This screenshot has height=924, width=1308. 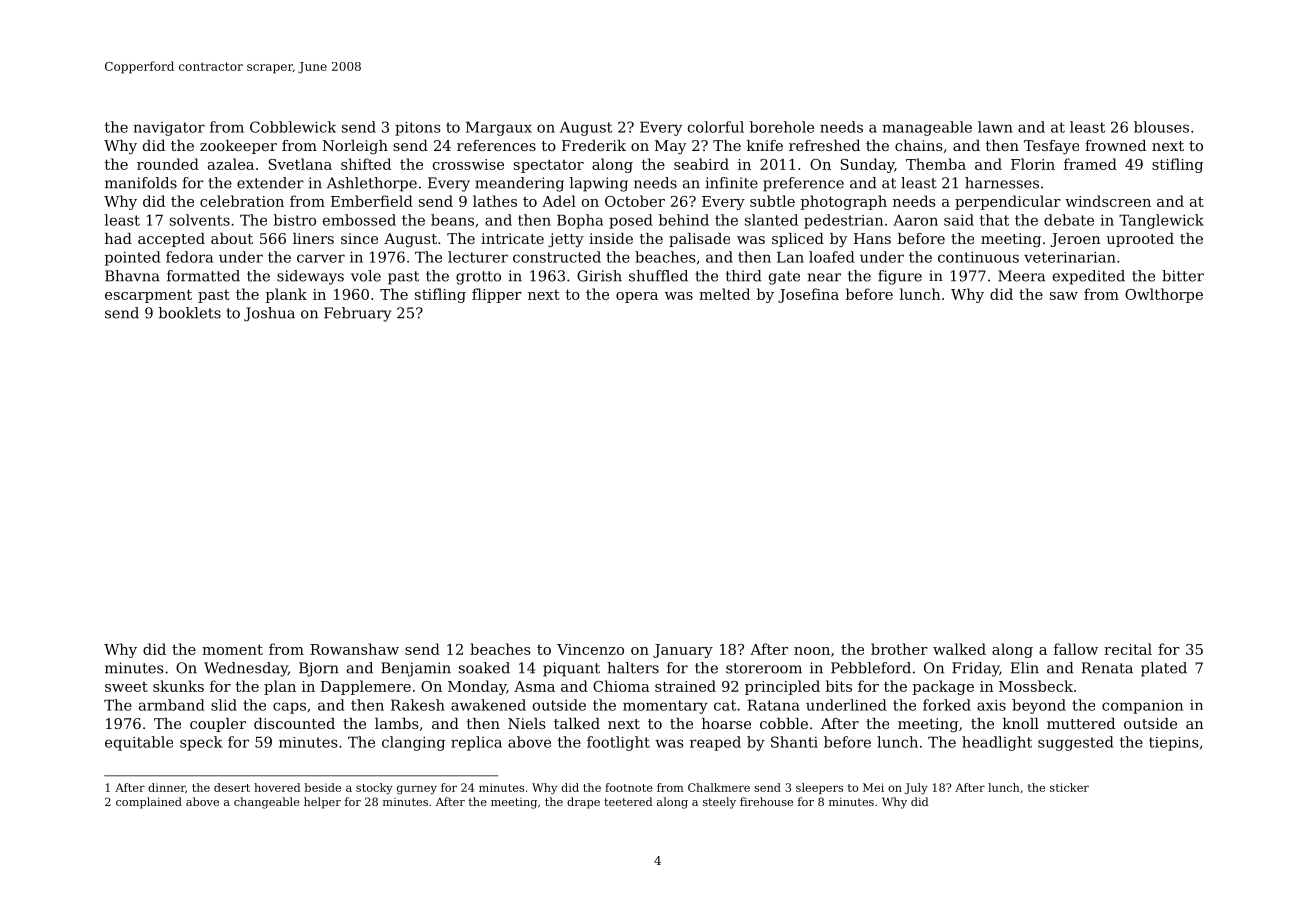 I want to click on teetered, so click(x=628, y=801).
